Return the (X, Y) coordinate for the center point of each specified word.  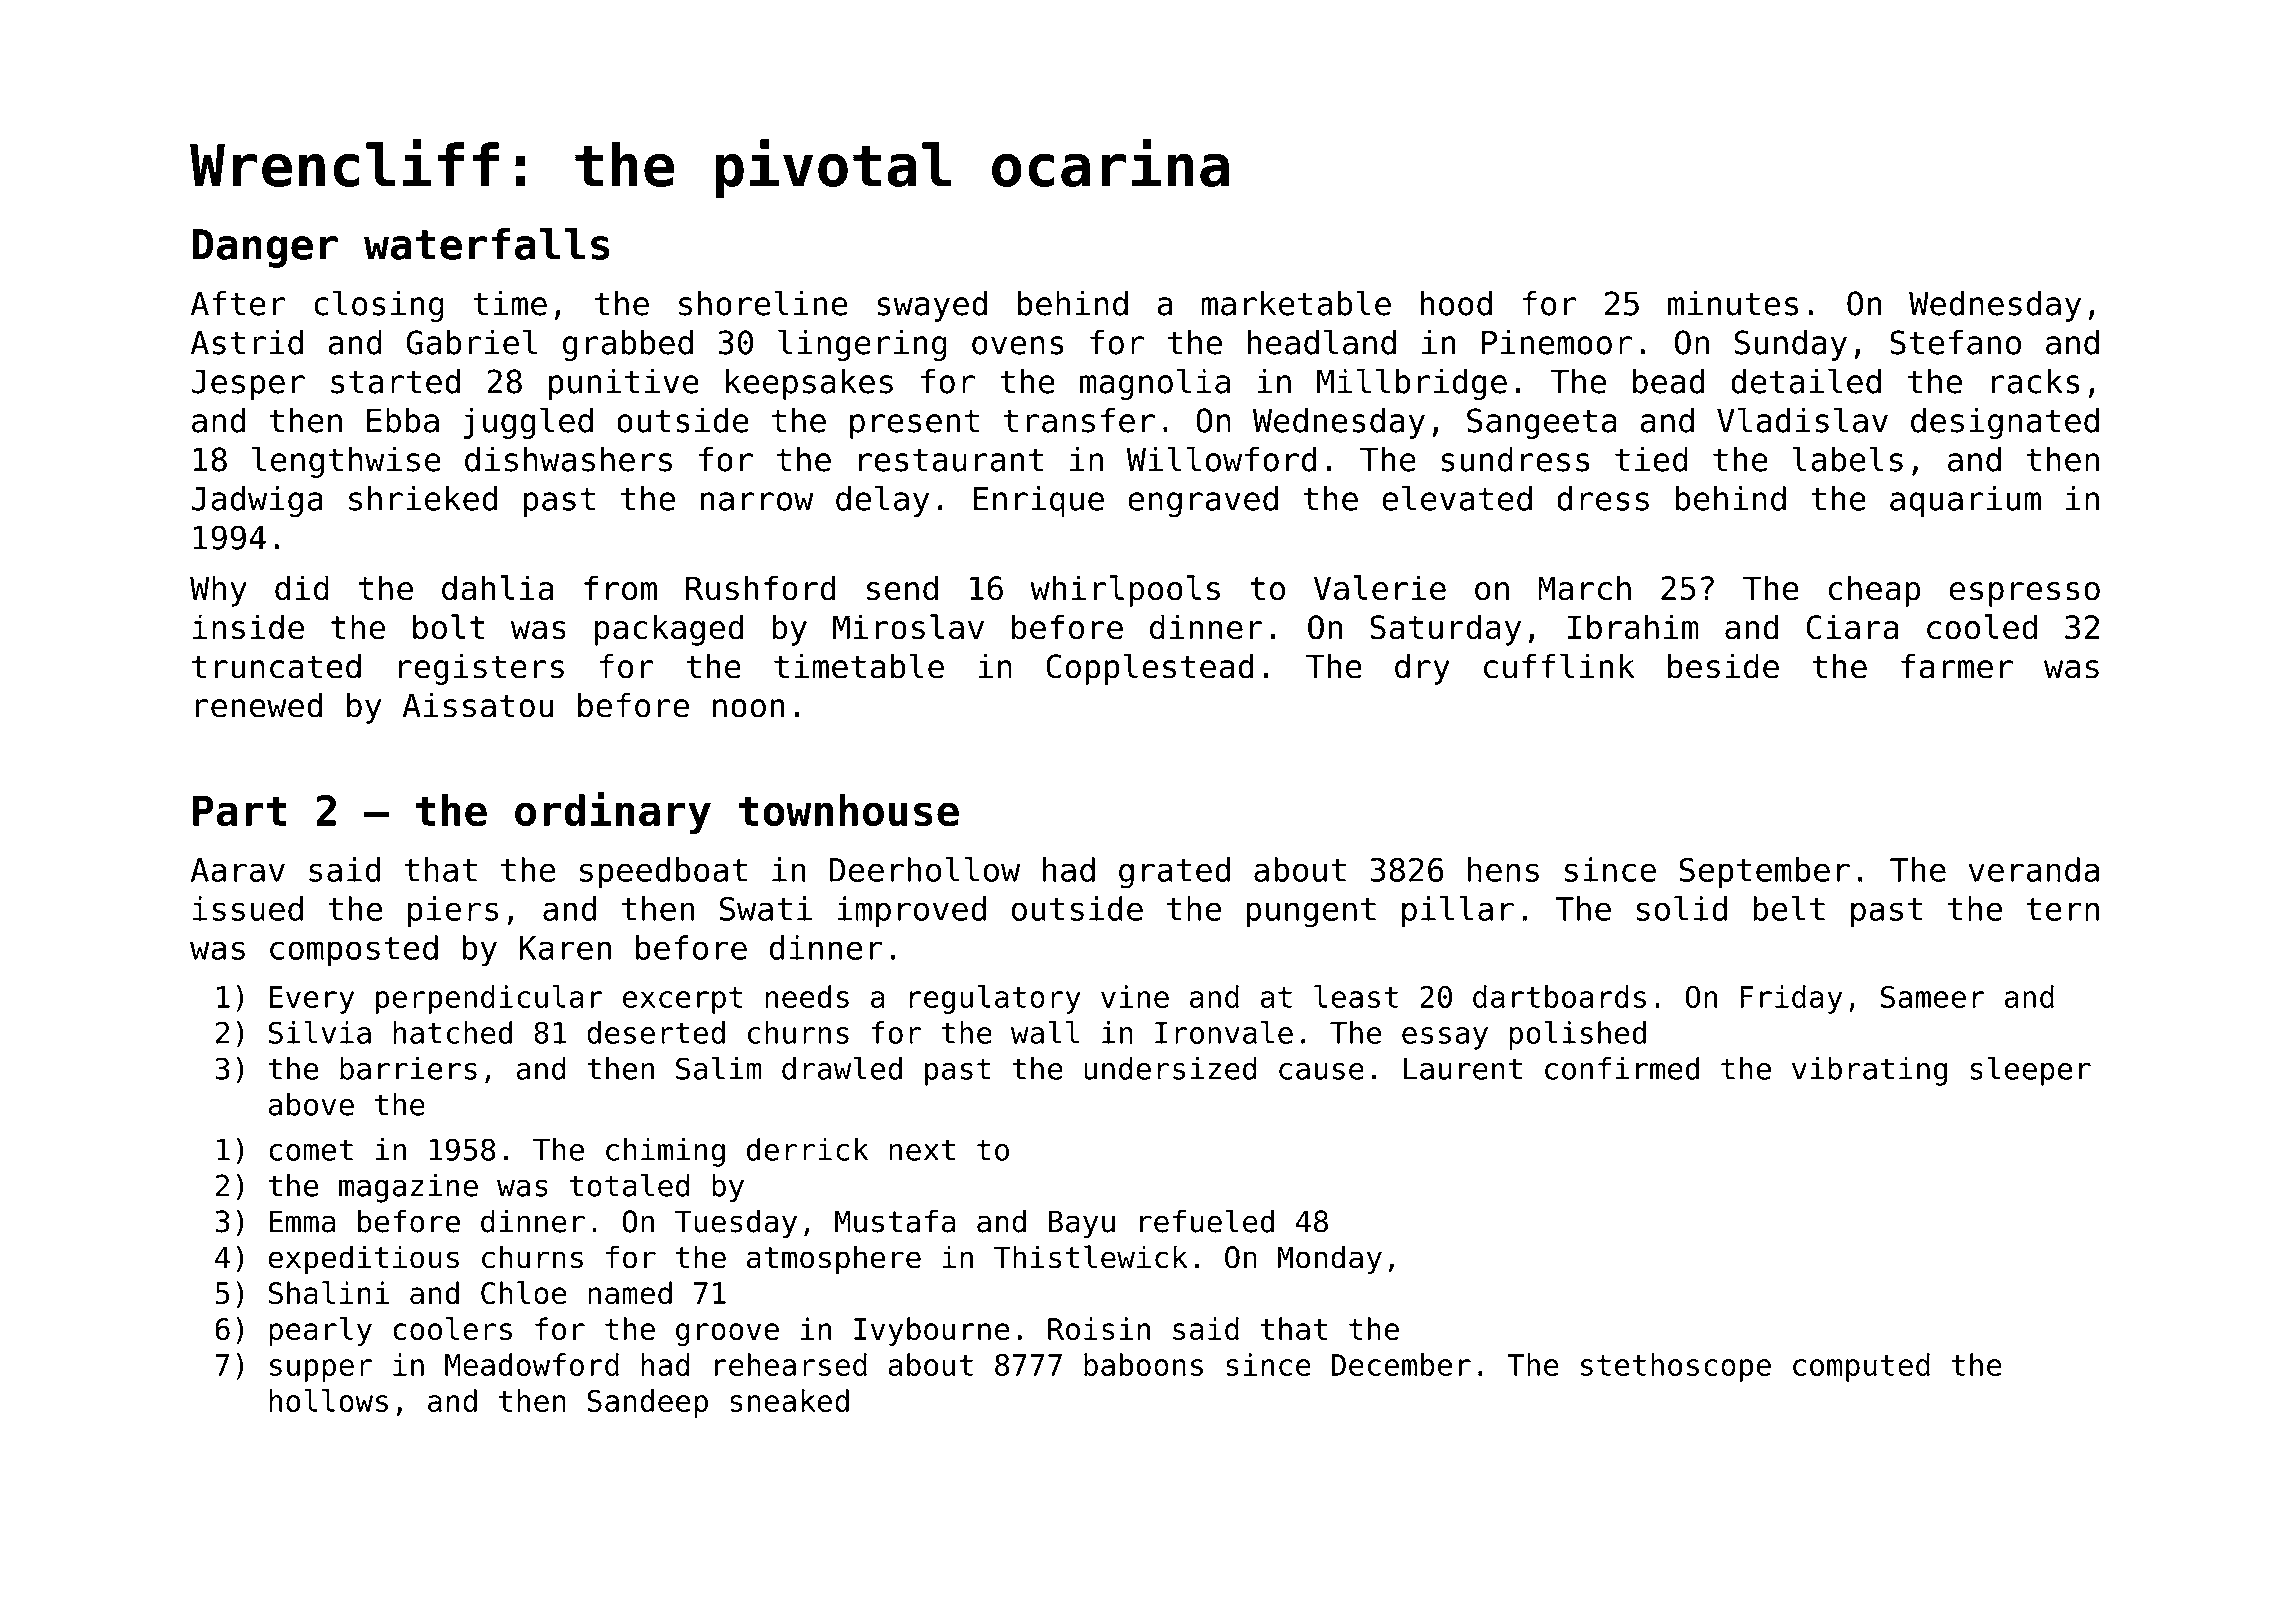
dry (1422, 669)
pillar (1458, 911)
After (238, 303)
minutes (1733, 303)
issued (248, 908)
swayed (932, 306)
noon (749, 708)
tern (2063, 909)
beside (1723, 666)
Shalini (329, 1293)
